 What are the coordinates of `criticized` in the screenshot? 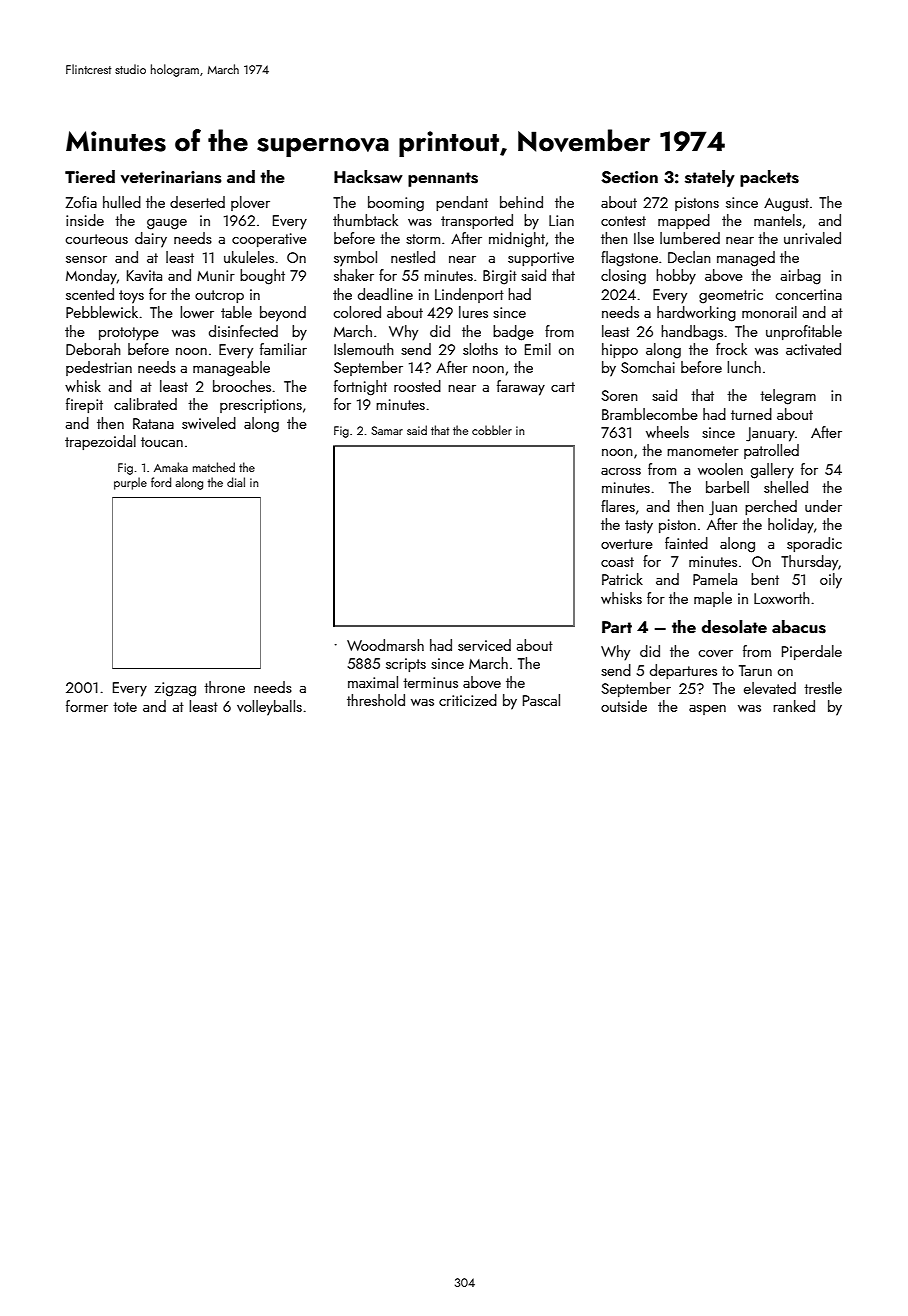 It's located at (468, 700).
